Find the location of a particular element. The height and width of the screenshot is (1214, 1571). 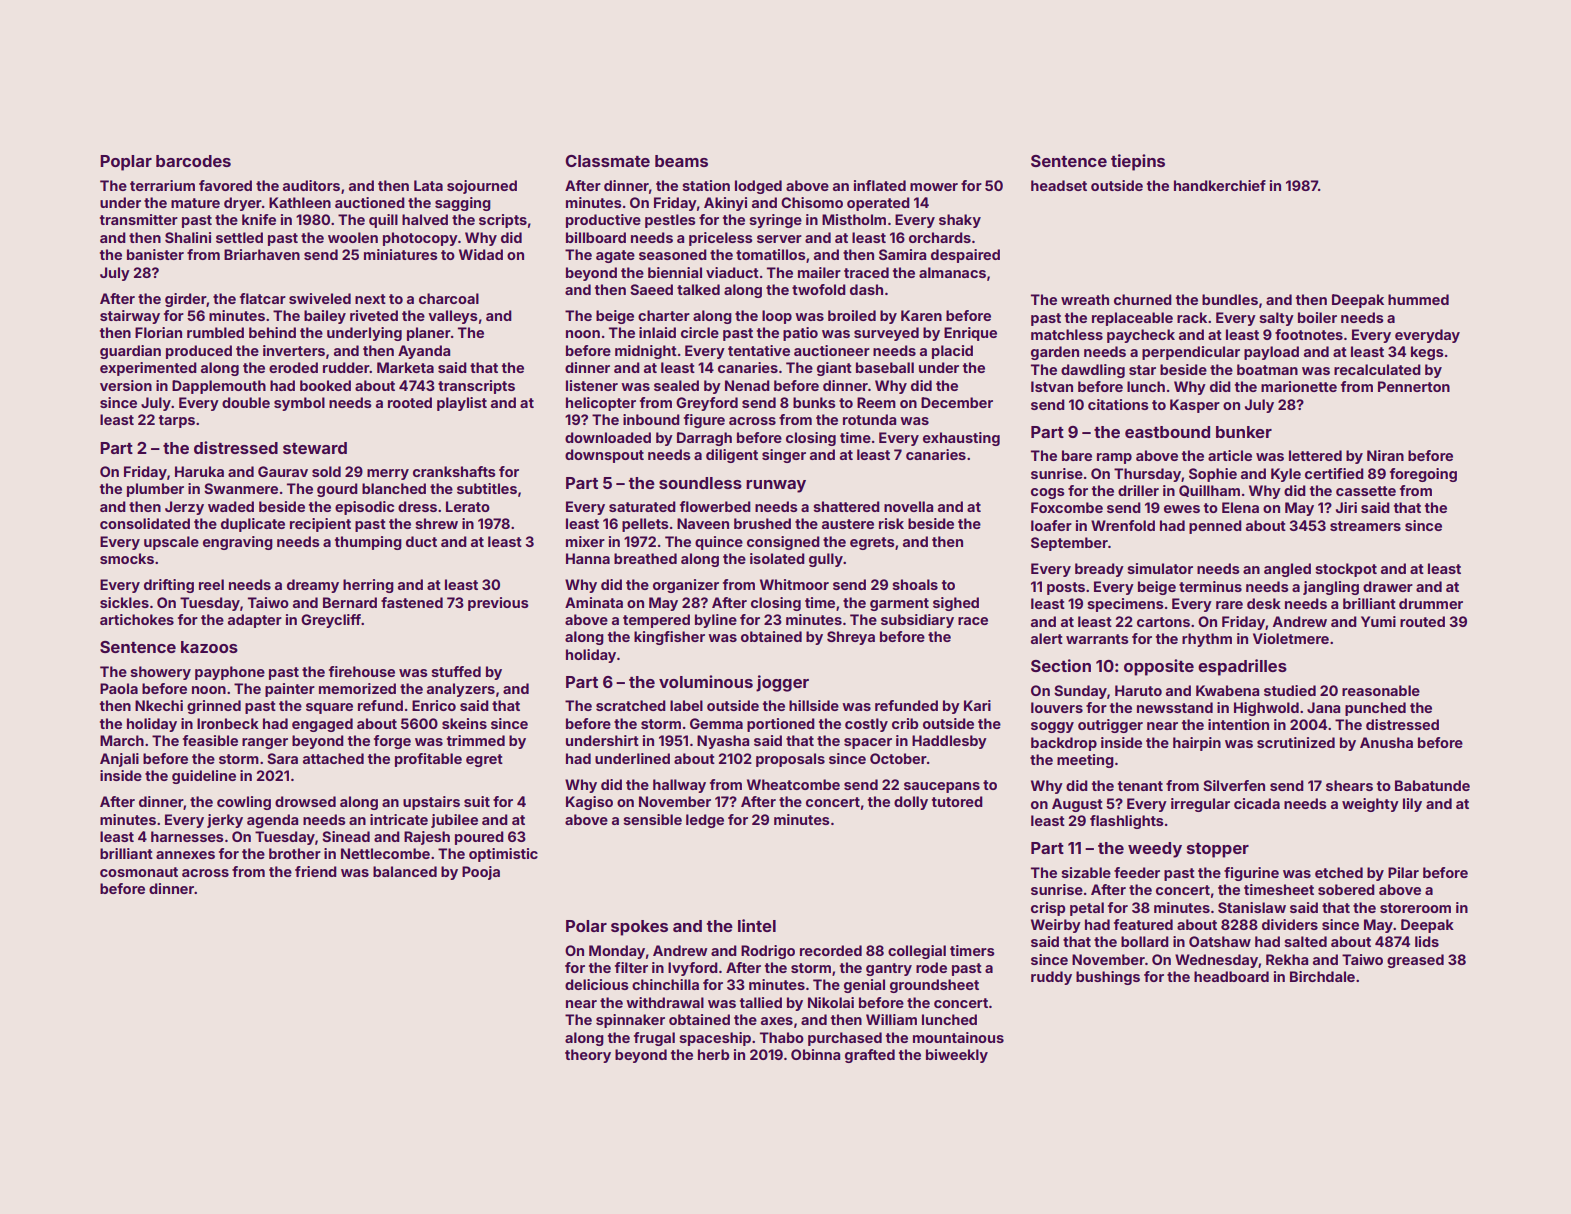

thumping is located at coordinates (368, 543).
